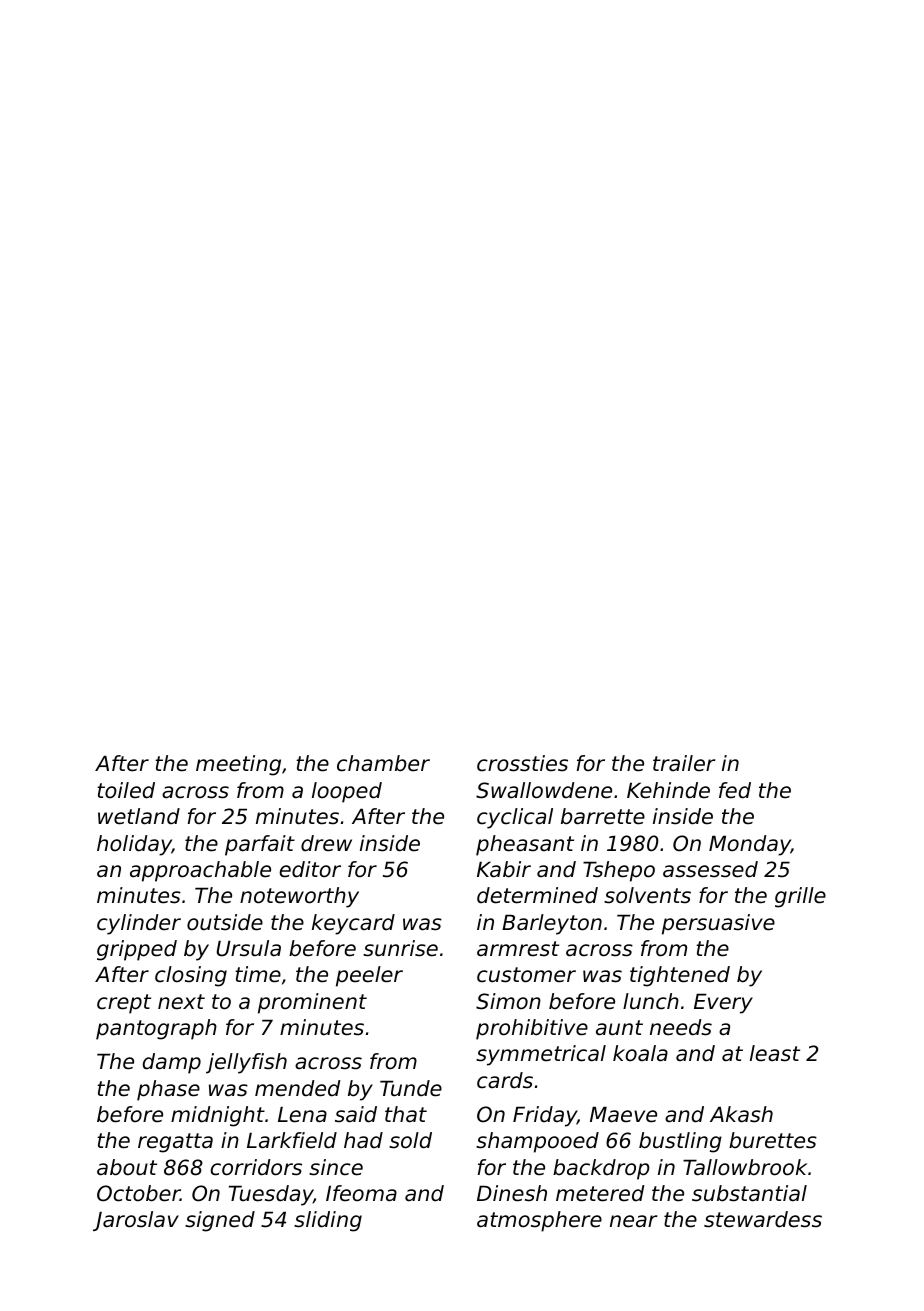 This screenshot has width=924, height=1311. Describe the element at coordinates (684, 763) in the screenshot. I see `trailer` at that location.
